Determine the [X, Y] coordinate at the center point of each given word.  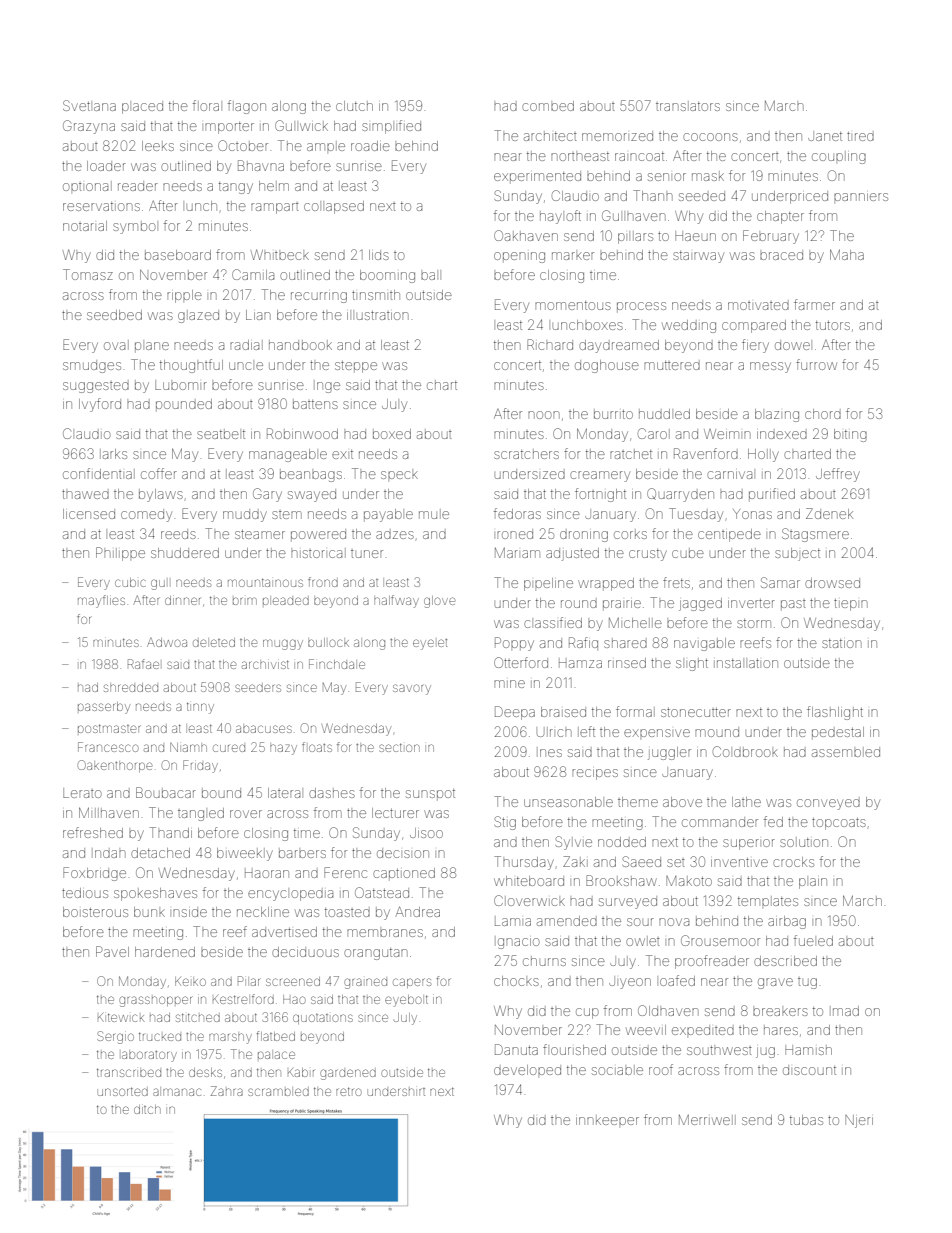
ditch [147, 1109]
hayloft [560, 217]
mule [434, 514]
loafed [677, 980]
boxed [392, 434]
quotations [323, 1019]
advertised [284, 932]
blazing [777, 415]
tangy [236, 188]
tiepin [851, 605]
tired [860, 136]
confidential [99, 473]
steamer [260, 534]
